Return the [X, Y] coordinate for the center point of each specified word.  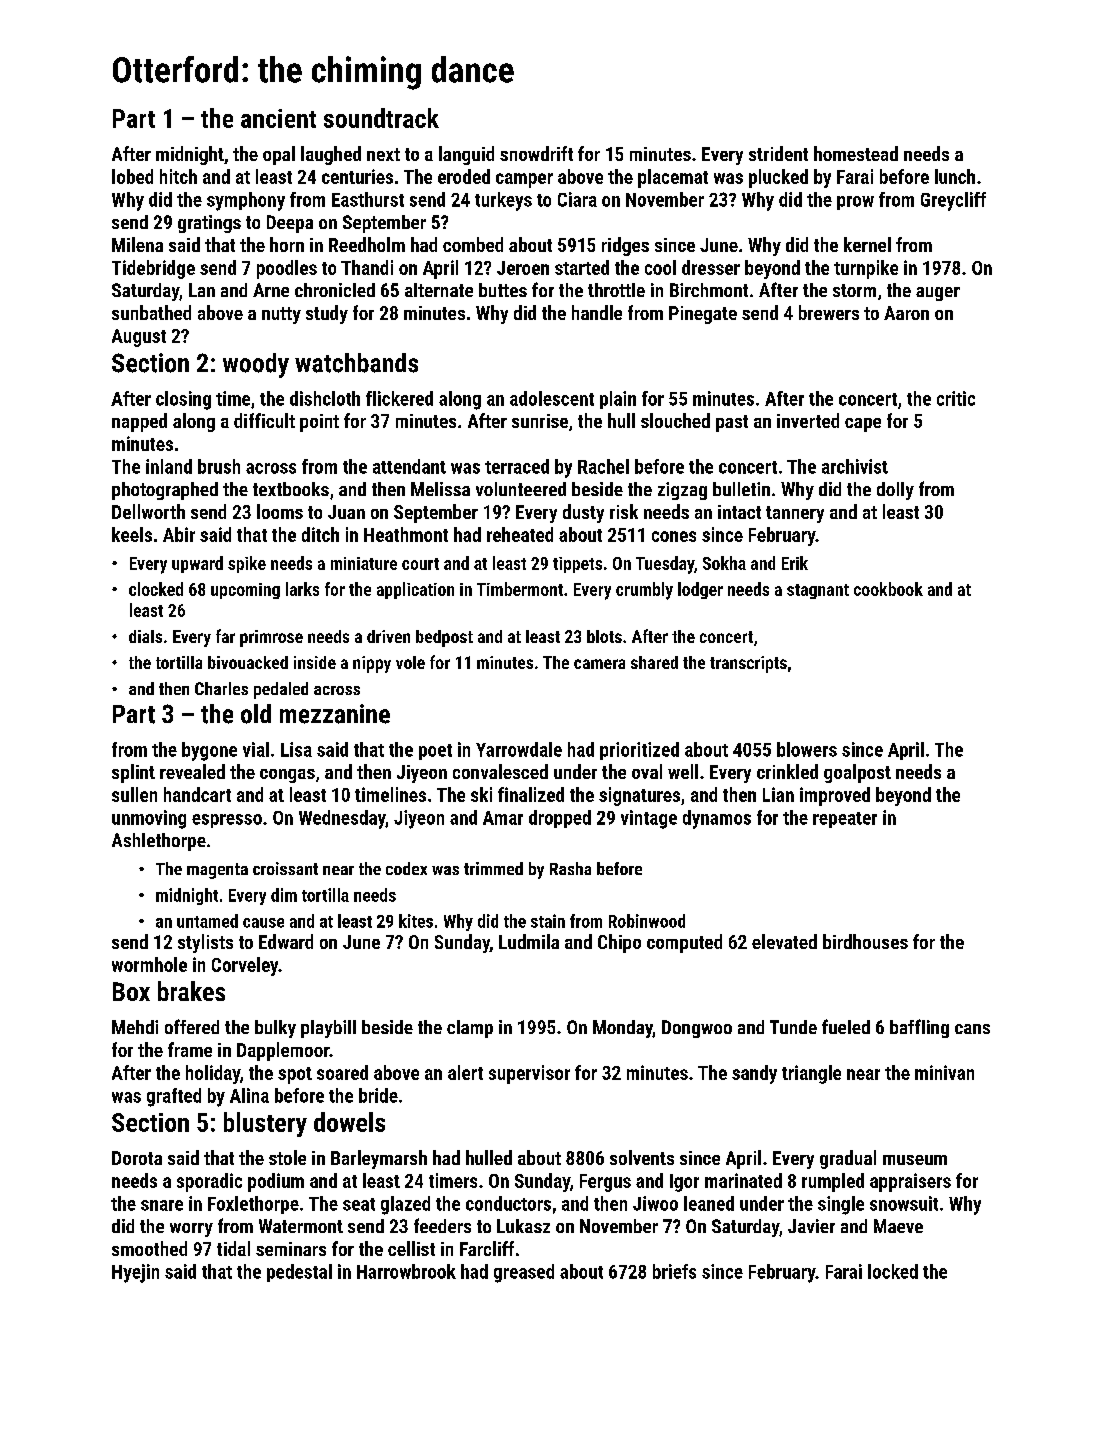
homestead [856, 153]
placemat [673, 178]
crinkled [787, 771]
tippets [577, 565]
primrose [271, 638]
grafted [174, 1097]
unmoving [149, 819]
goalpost [857, 773]
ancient [278, 118]
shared [654, 662]
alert [465, 1072]
